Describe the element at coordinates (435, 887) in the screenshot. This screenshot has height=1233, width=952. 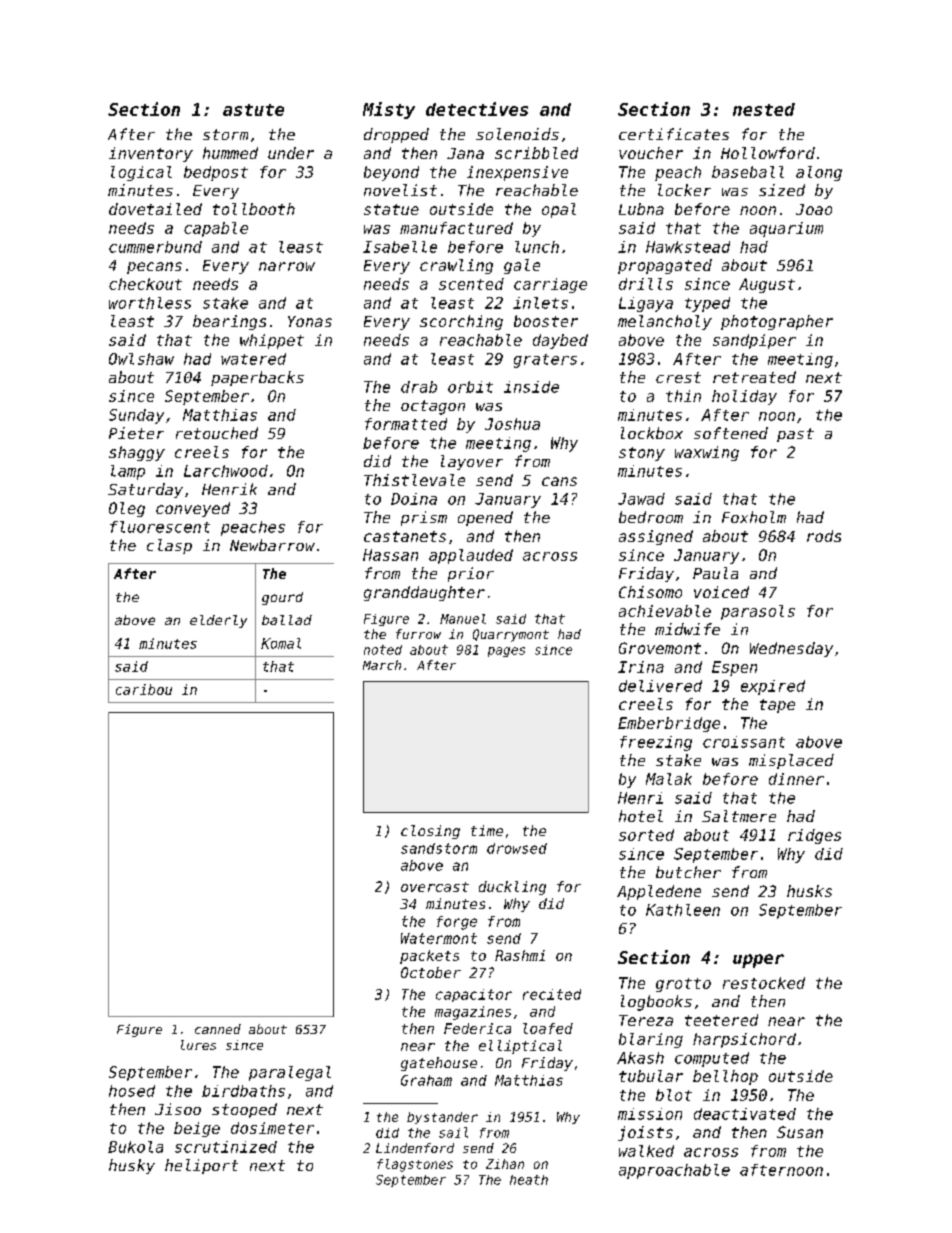
I see `overcast` at that location.
